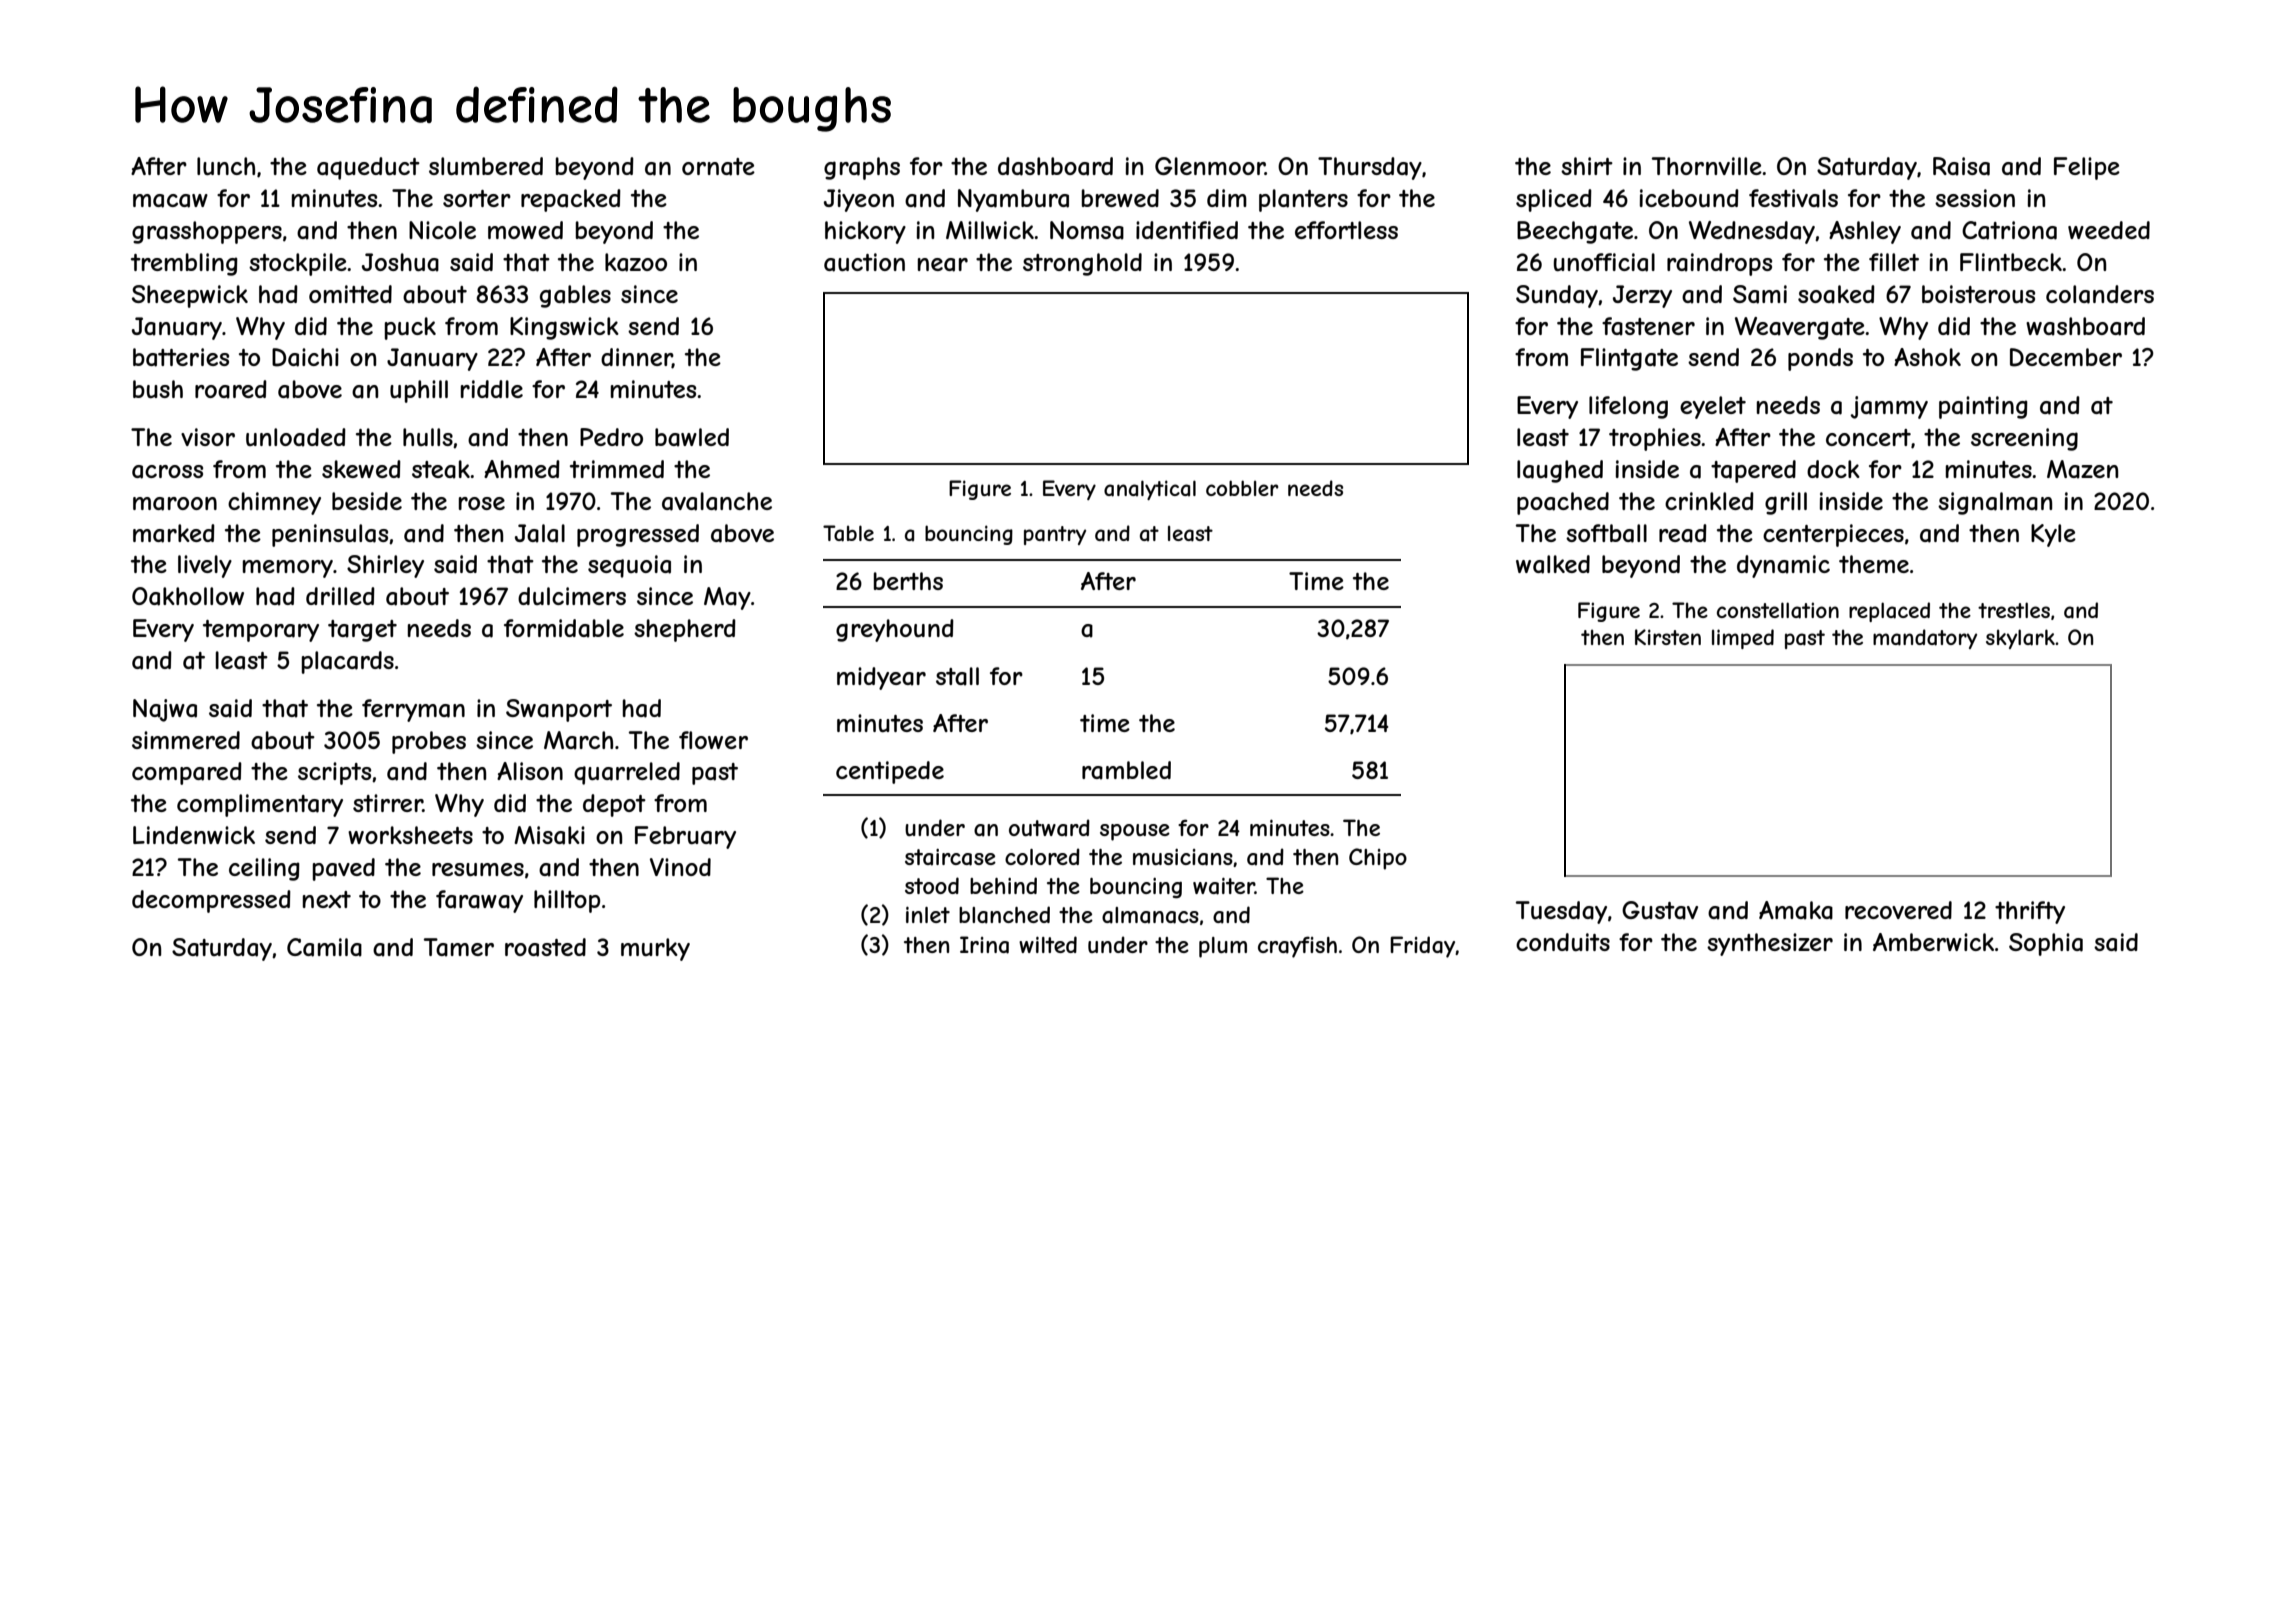 The height and width of the document is (1620, 2292). I want to click on effortless, so click(1346, 230).
